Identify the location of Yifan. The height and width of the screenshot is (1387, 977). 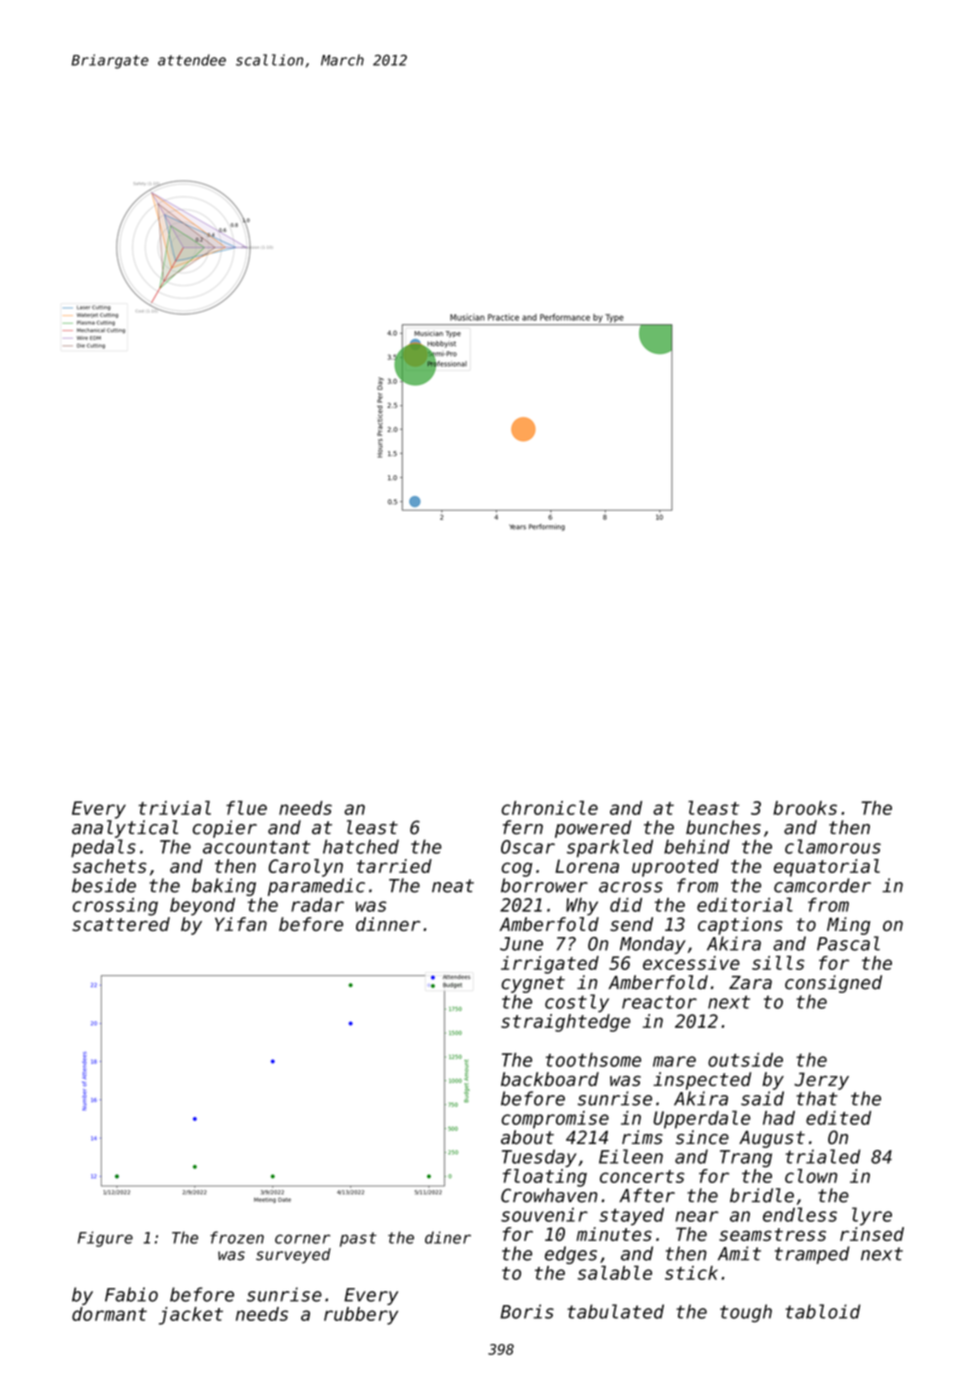
(241, 924).
